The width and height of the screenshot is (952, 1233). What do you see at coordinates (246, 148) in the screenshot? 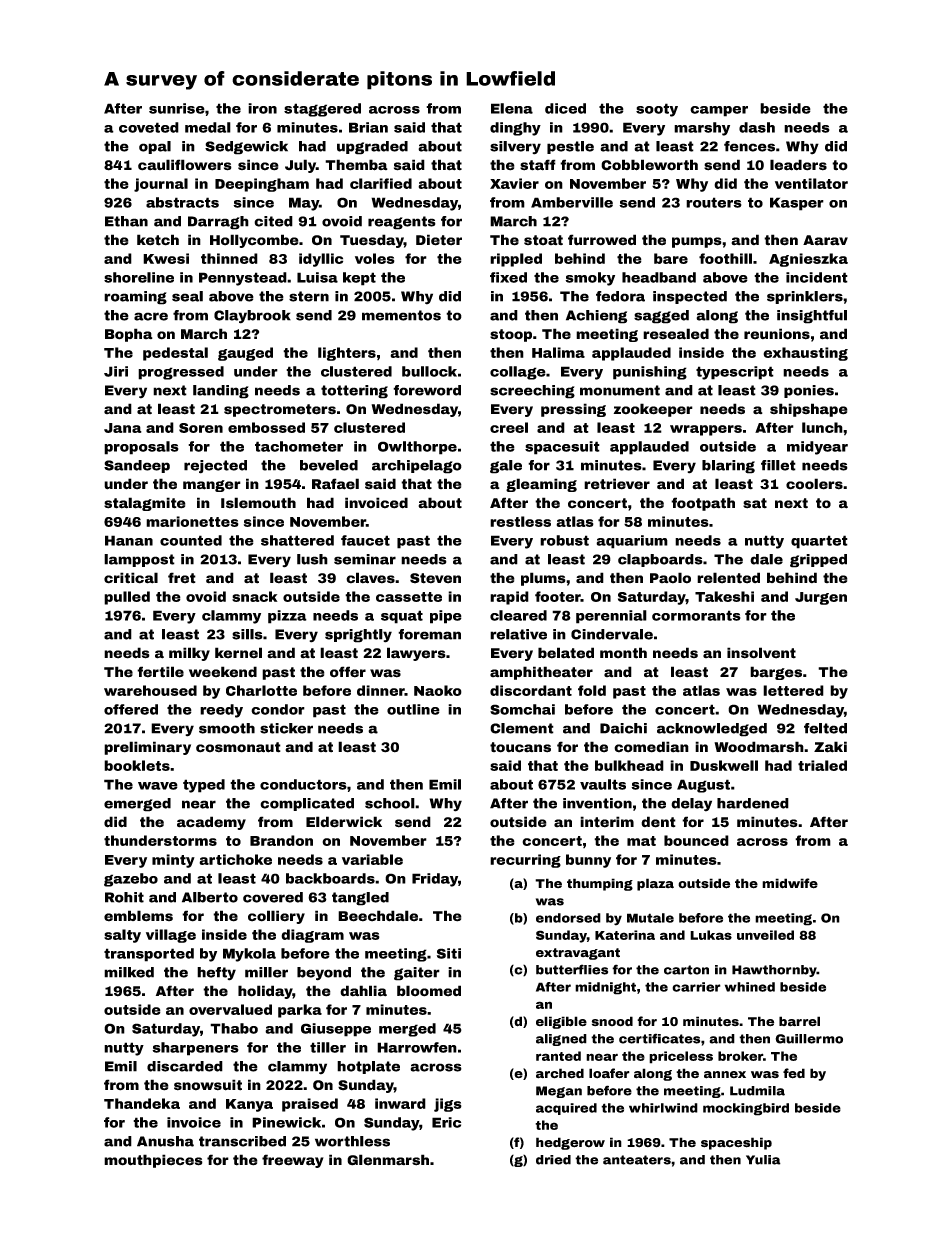
I see `Sedgewick` at bounding box center [246, 148].
